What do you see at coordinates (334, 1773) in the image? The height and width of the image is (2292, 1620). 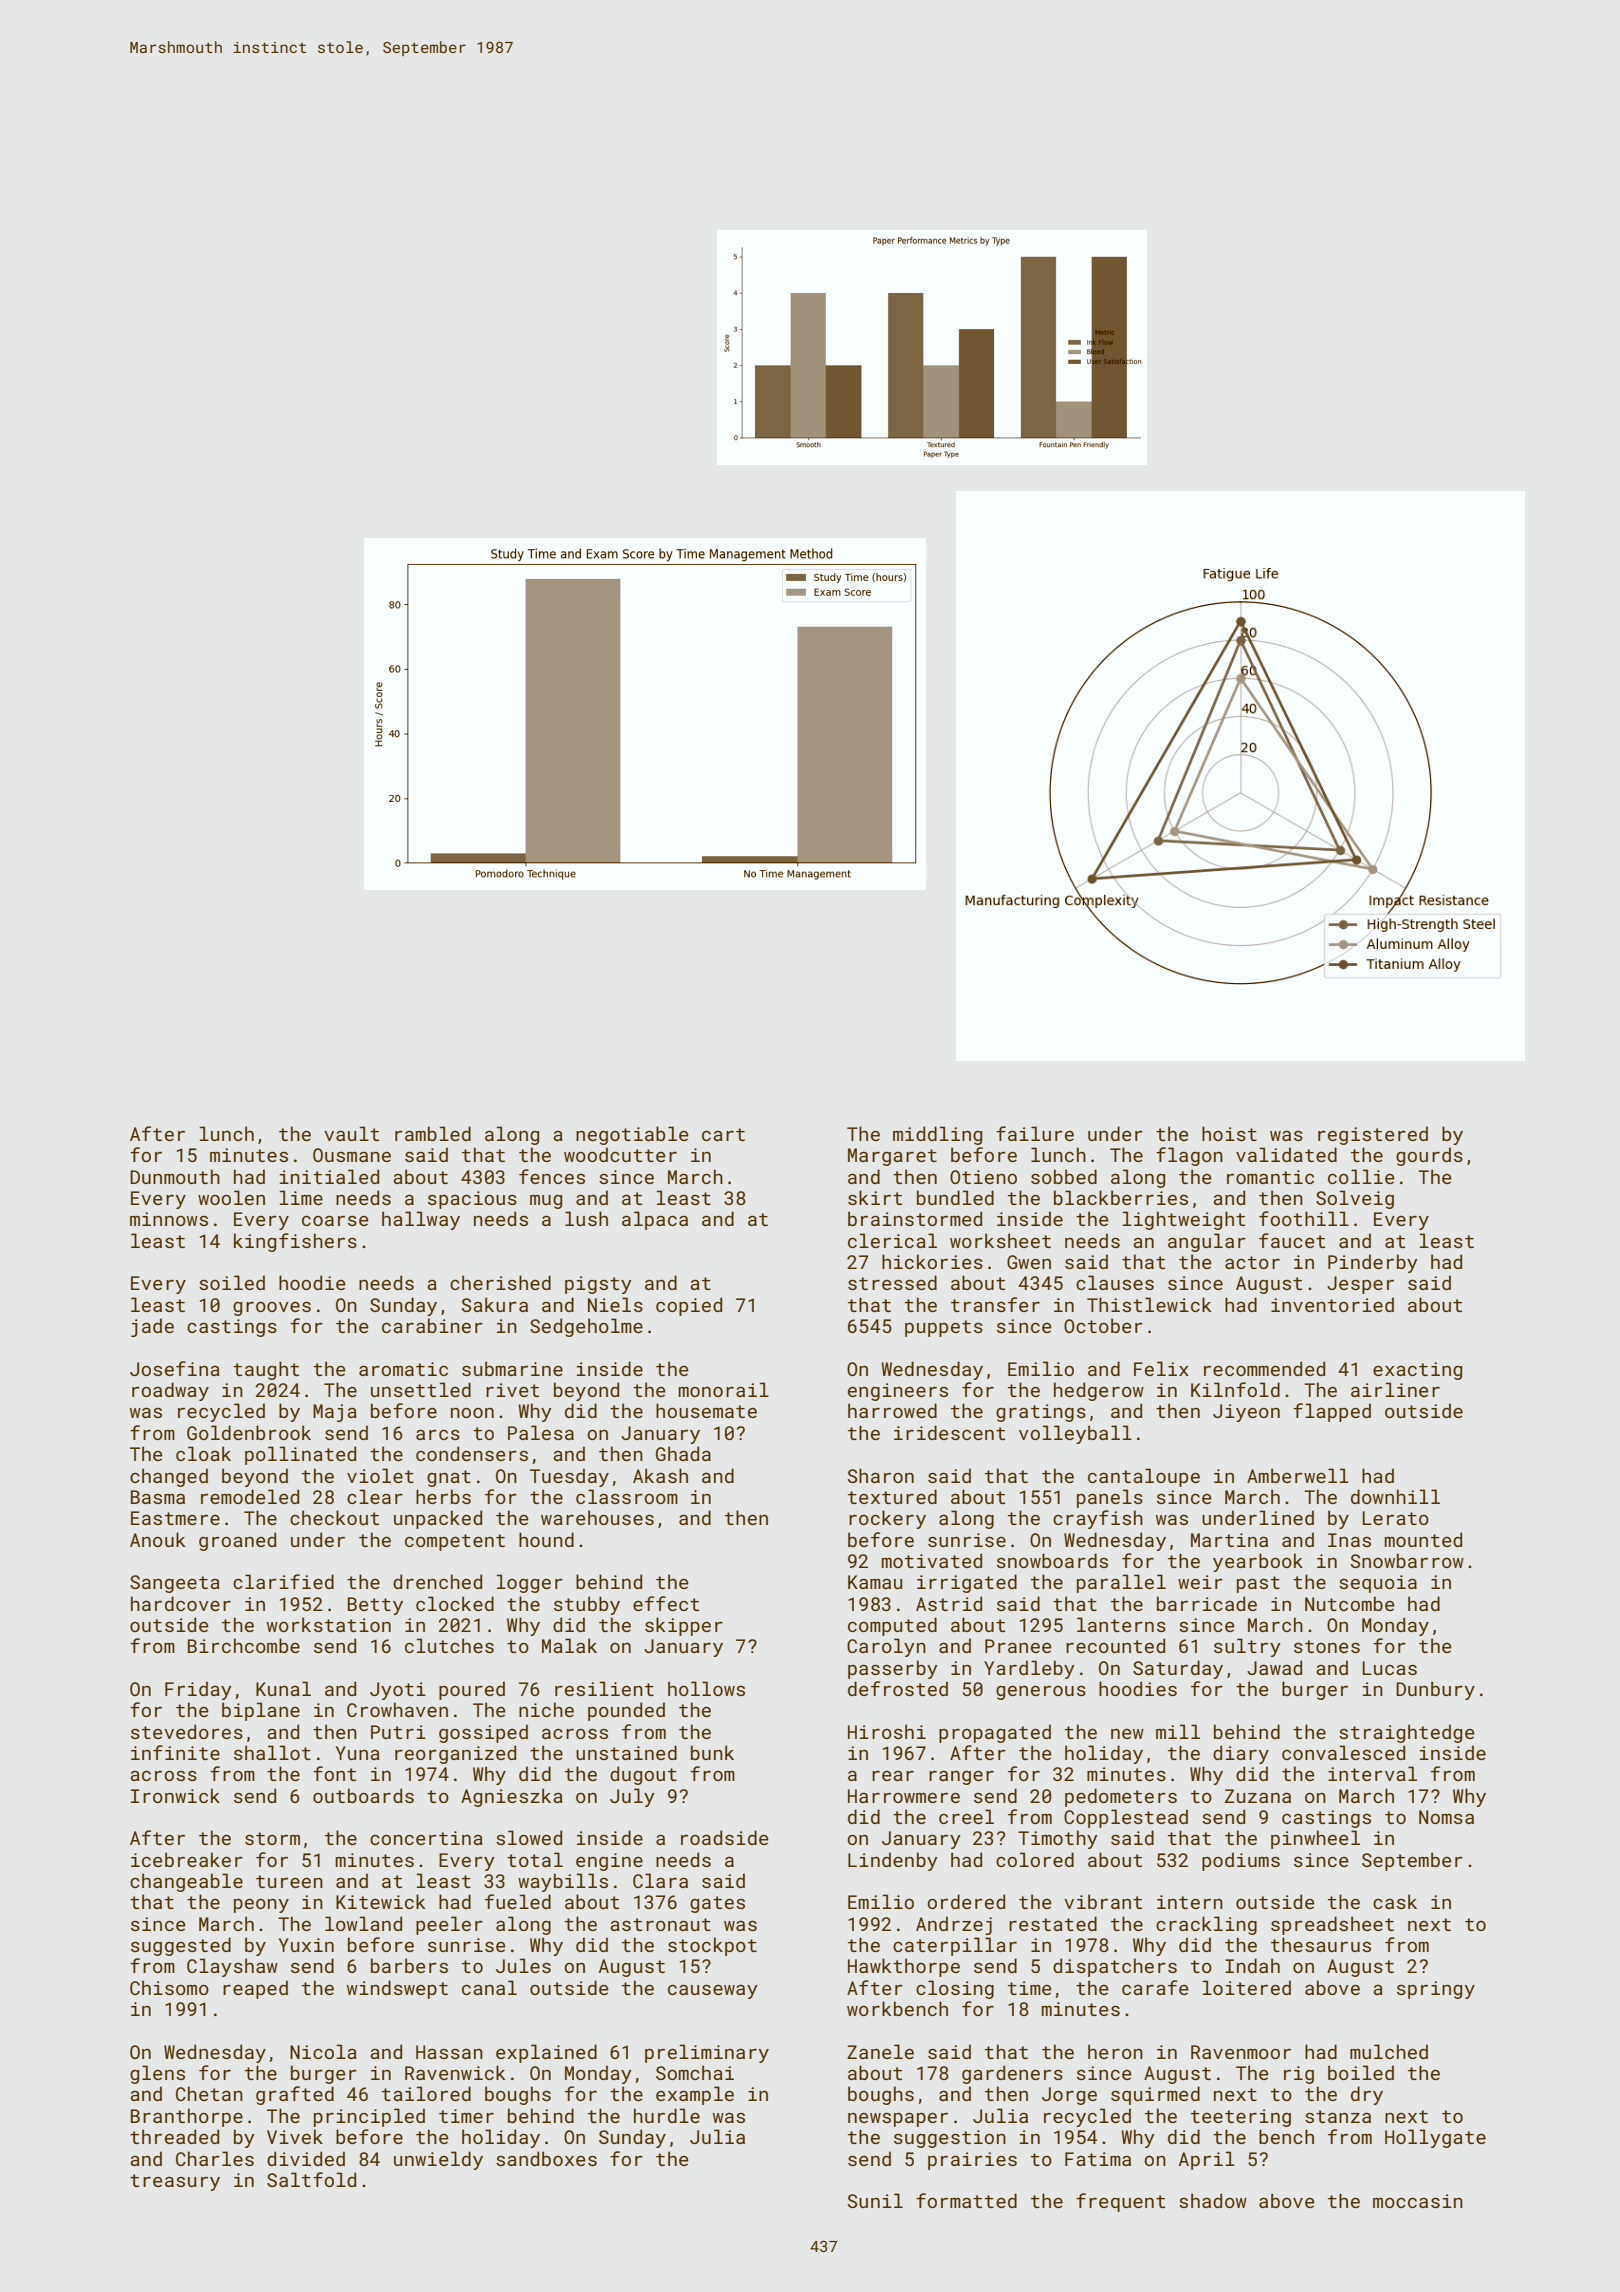 I see `font` at bounding box center [334, 1773].
